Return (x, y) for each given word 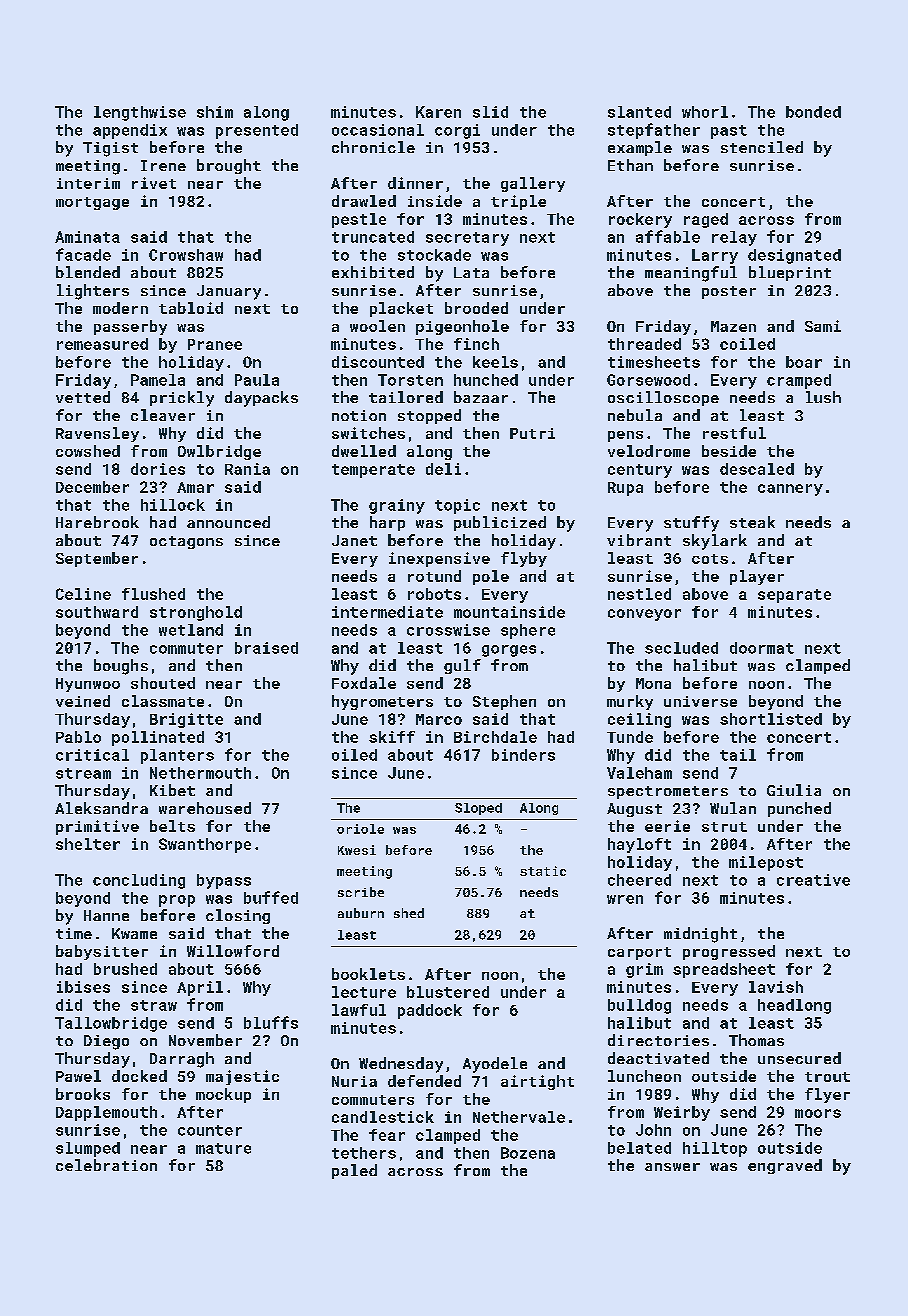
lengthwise (140, 113)
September (97, 559)
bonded (813, 112)
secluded (681, 648)
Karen (438, 112)
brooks (83, 1094)
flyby (524, 559)
